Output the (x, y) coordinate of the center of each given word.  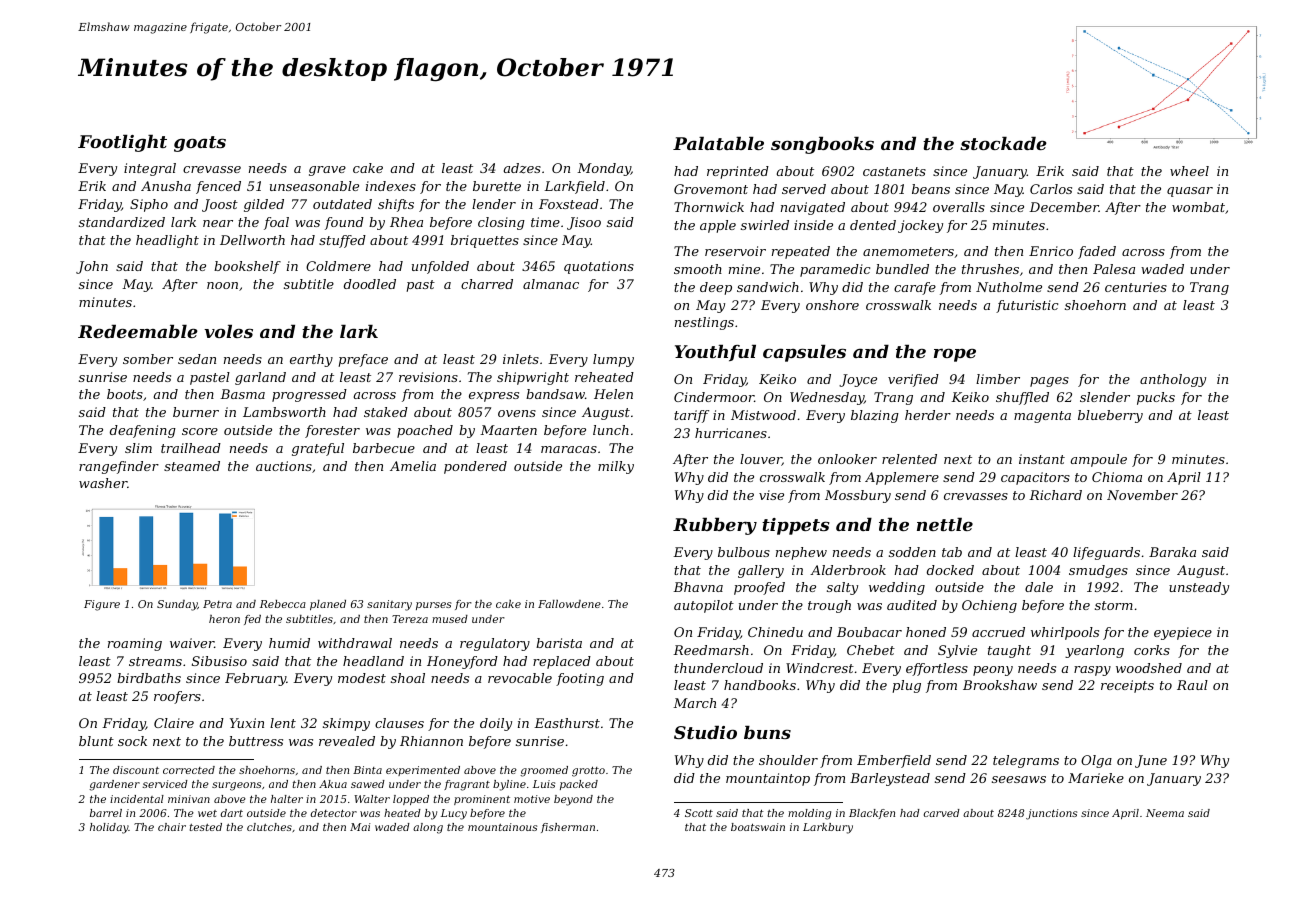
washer (103, 483)
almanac (551, 284)
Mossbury (858, 496)
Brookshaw (1000, 685)
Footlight (122, 143)
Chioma (1117, 477)
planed (328, 605)
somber (148, 359)
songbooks (822, 145)
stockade (1003, 143)
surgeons (236, 786)
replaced (562, 662)
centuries (1136, 287)
